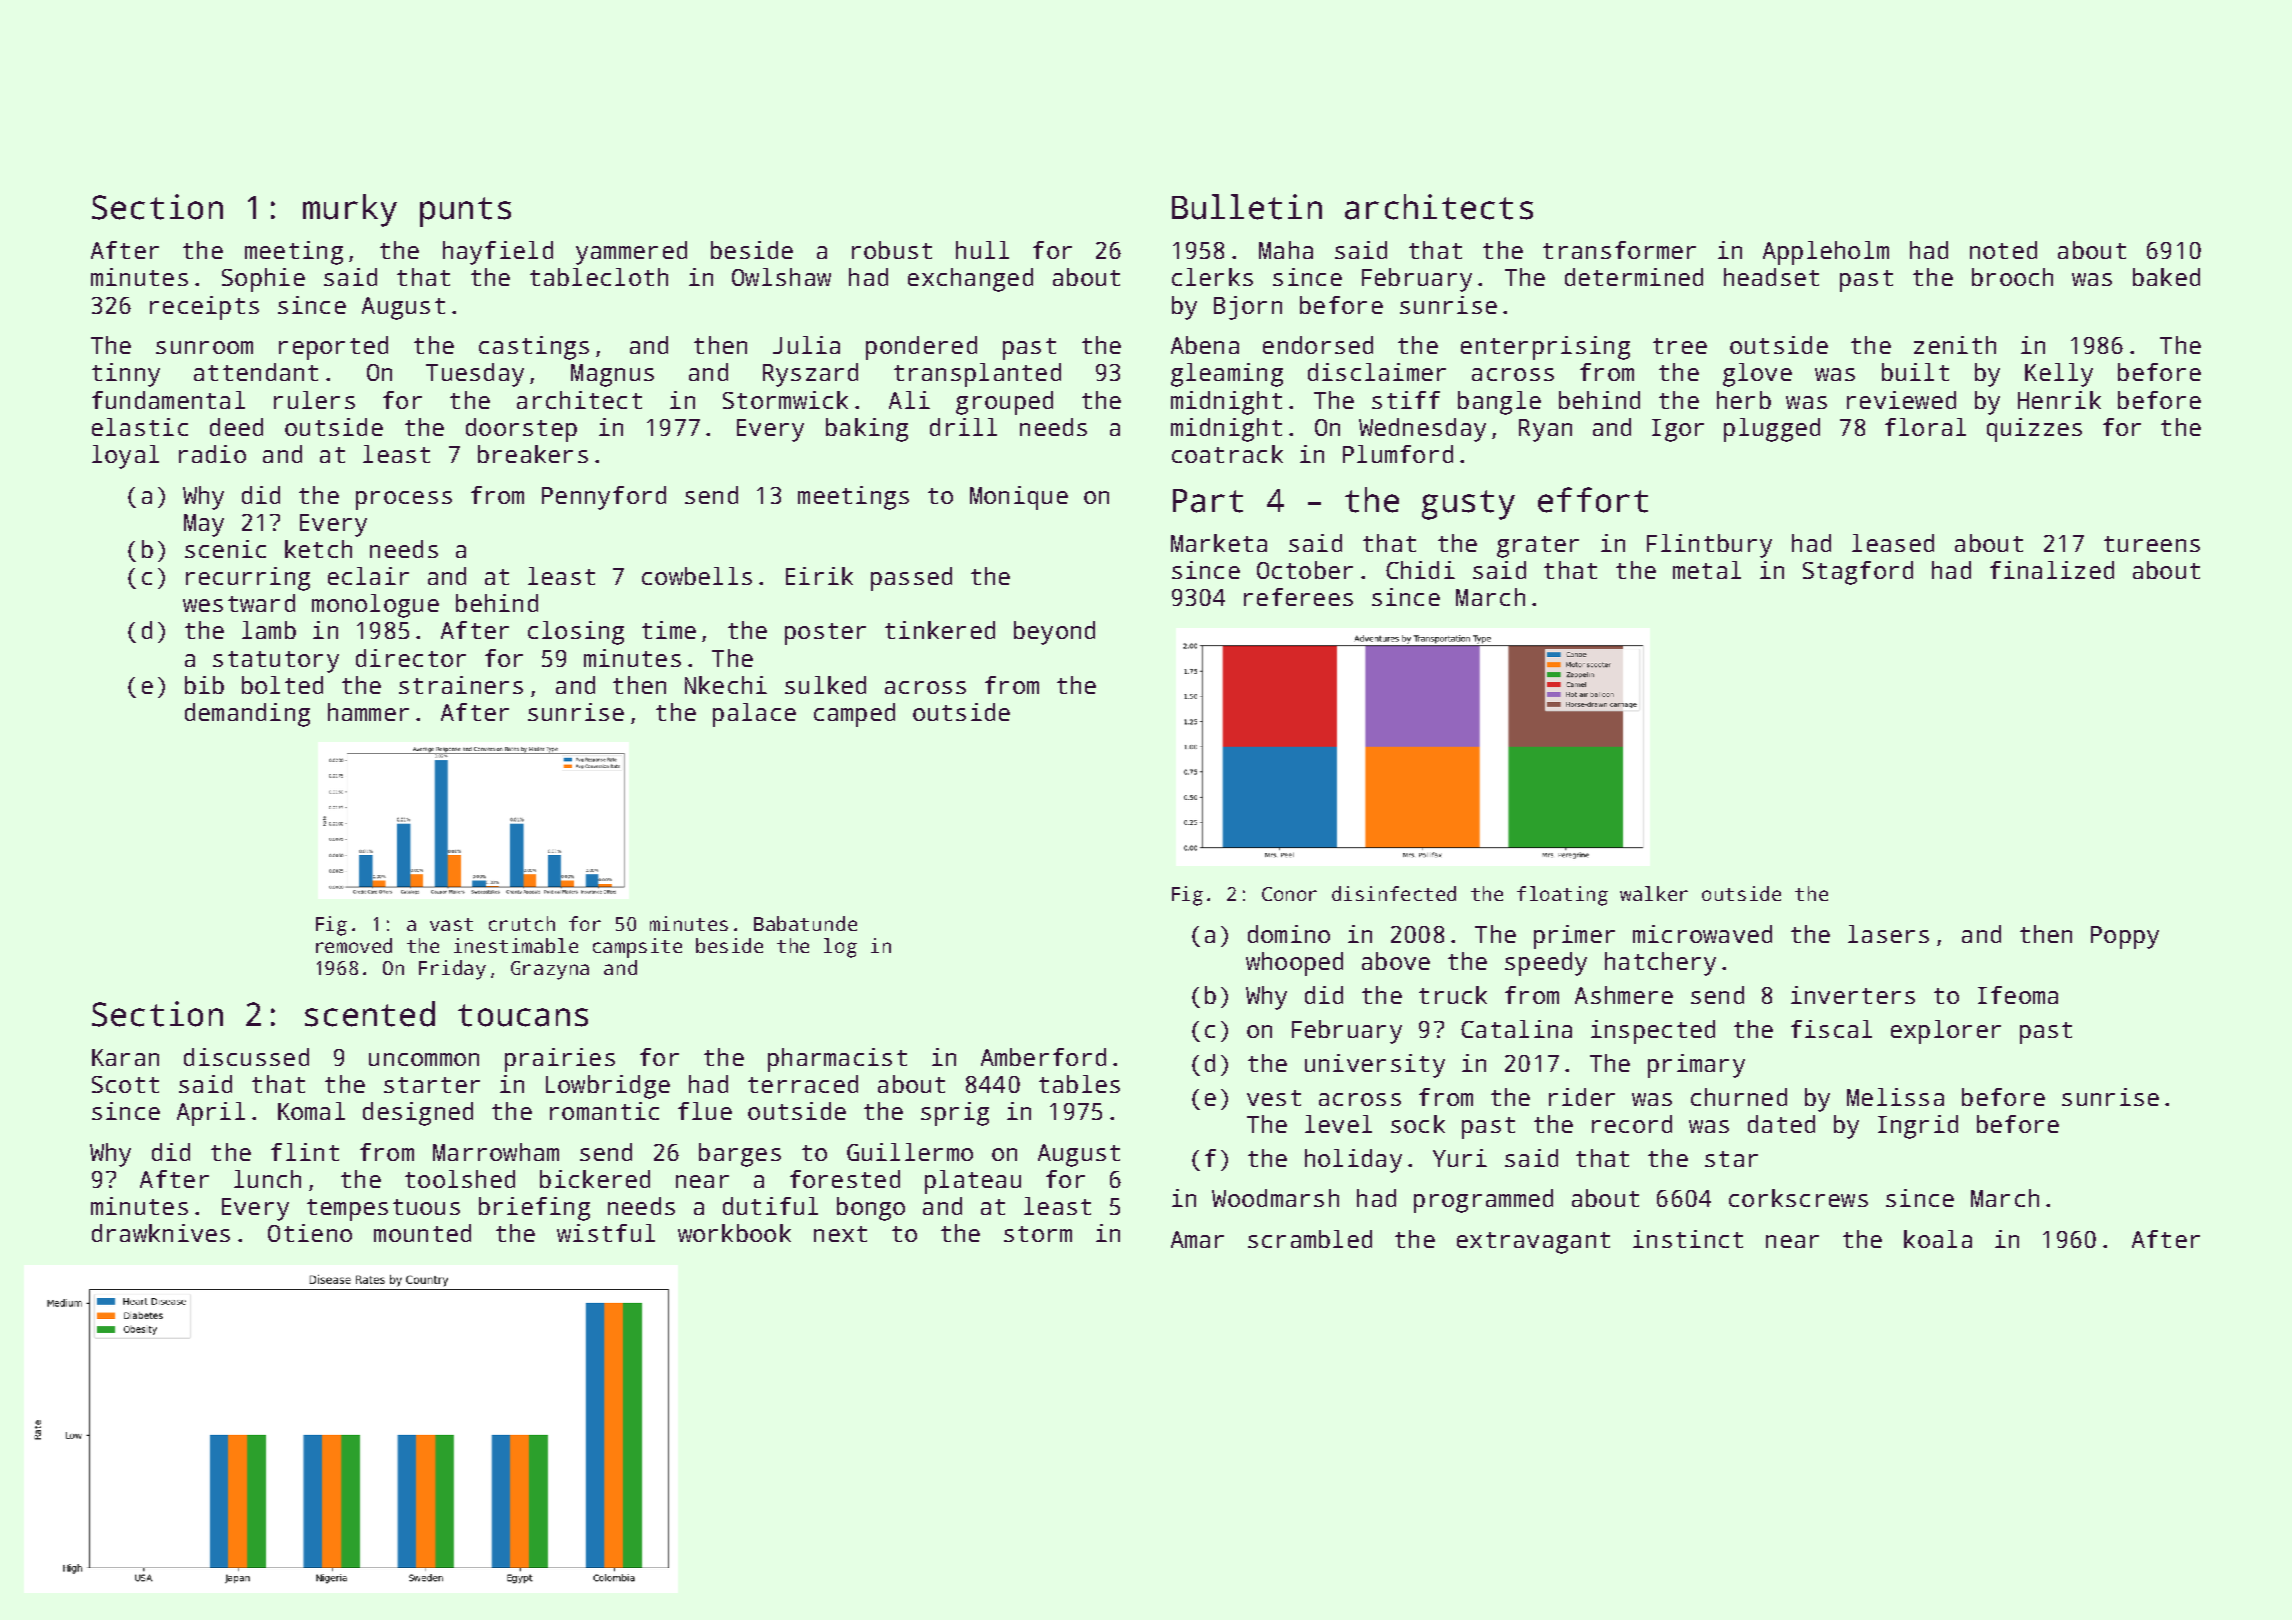 The image size is (2292, 1620). Describe the element at coordinates (1593, 500) in the screenshot. I see `effort` at that location.
